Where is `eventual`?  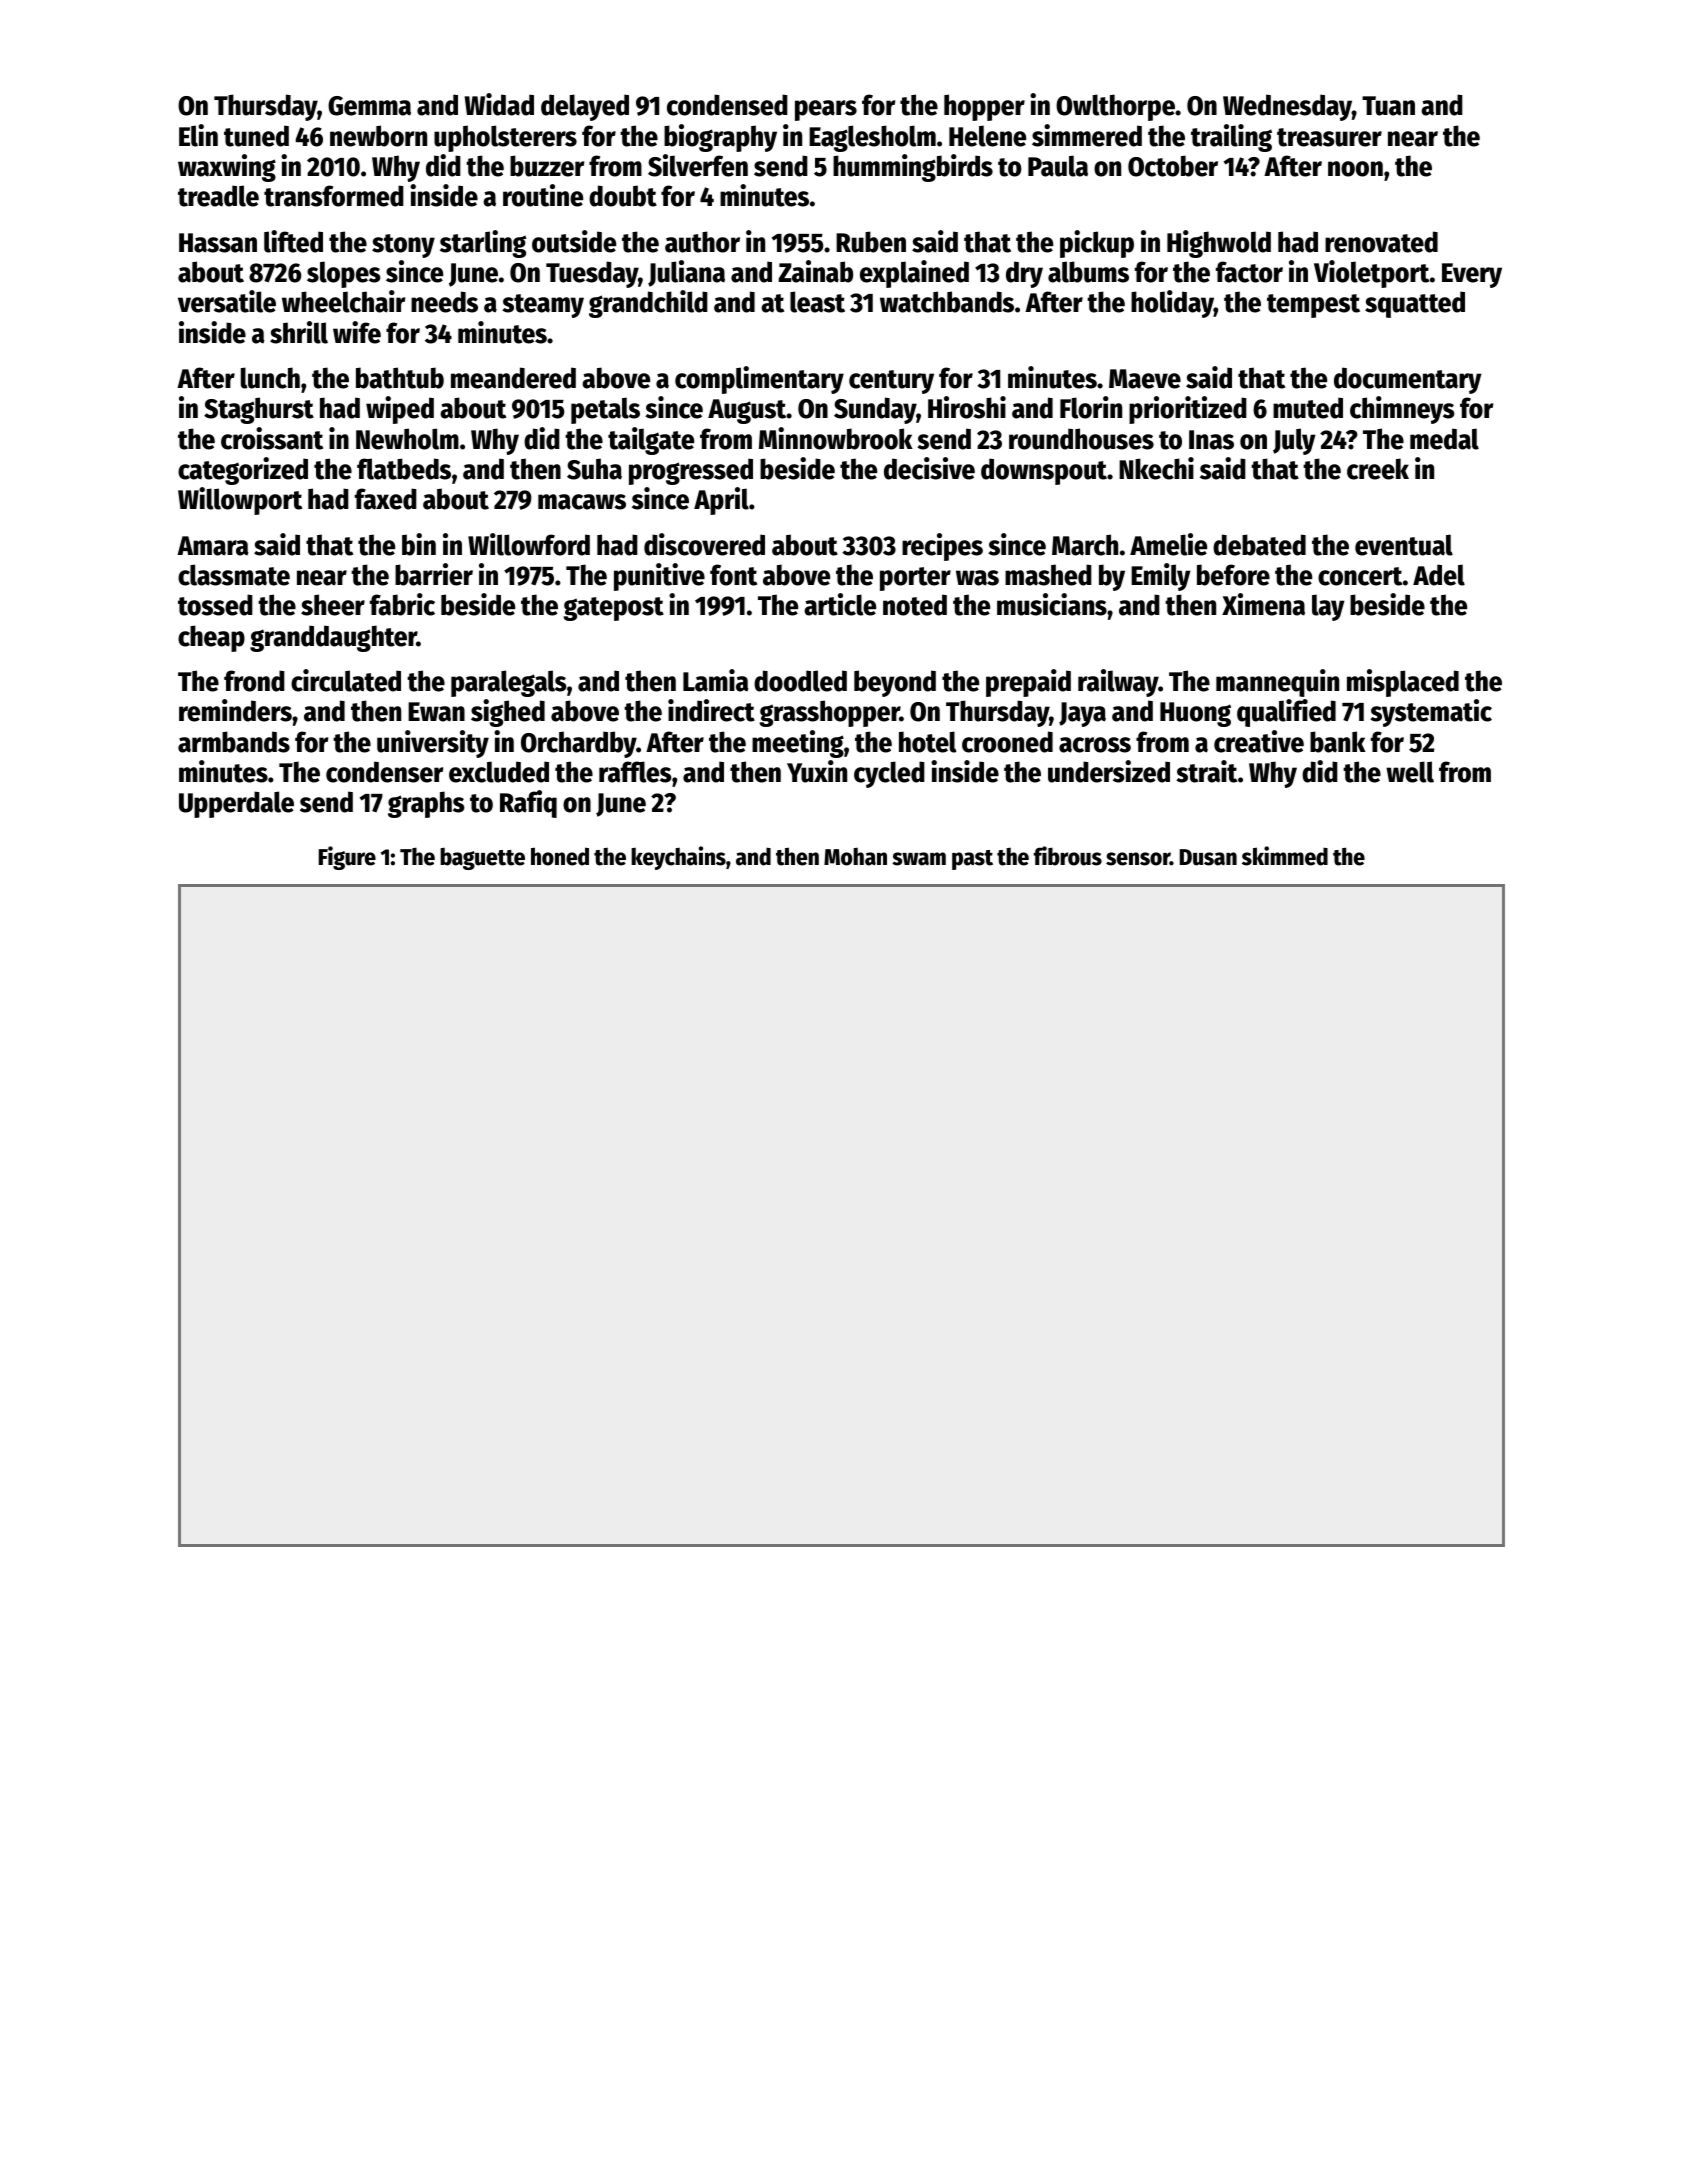
eventual is located at coordinates (1404, 545).
